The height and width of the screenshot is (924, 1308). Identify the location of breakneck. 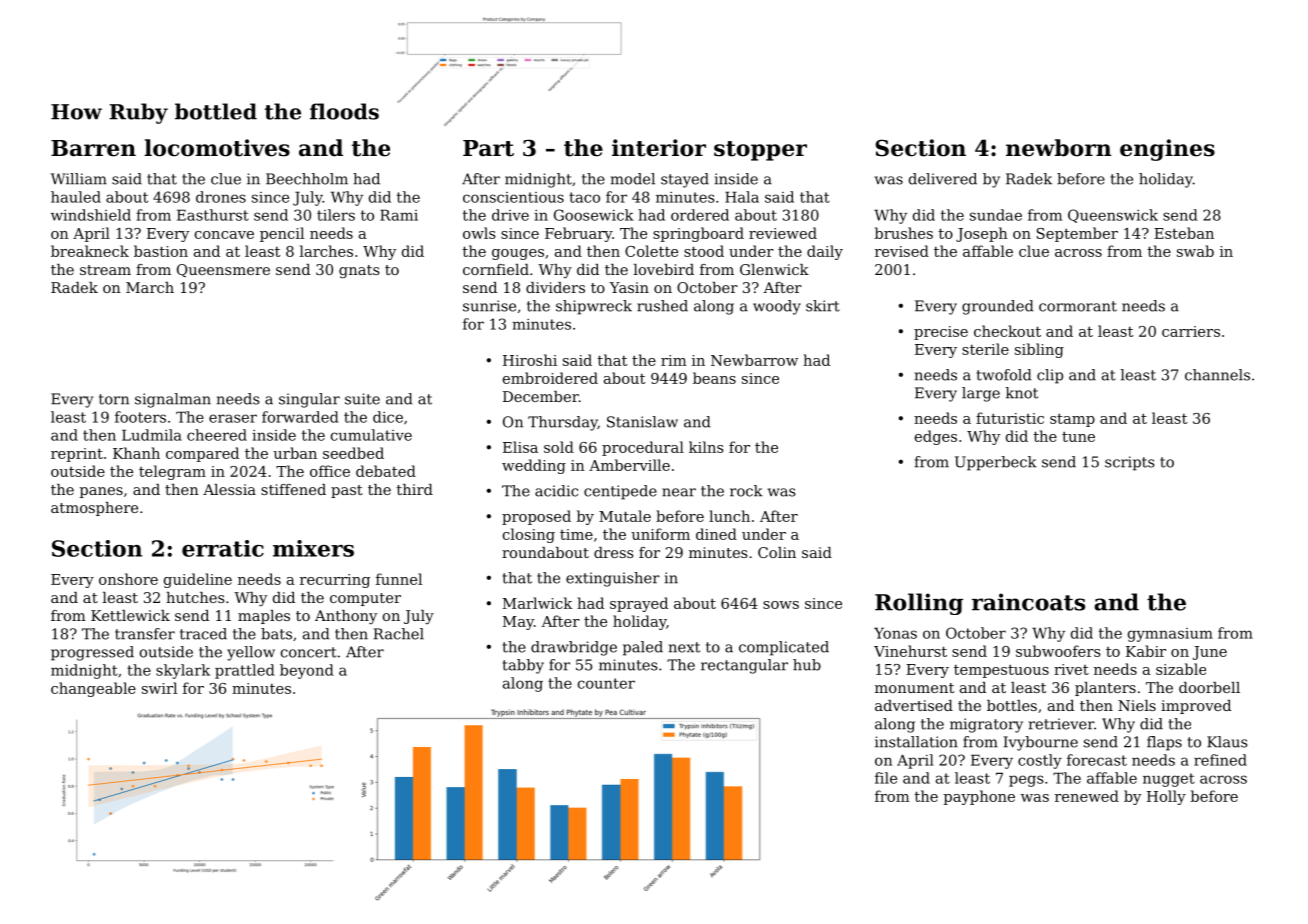
(90, 251).
